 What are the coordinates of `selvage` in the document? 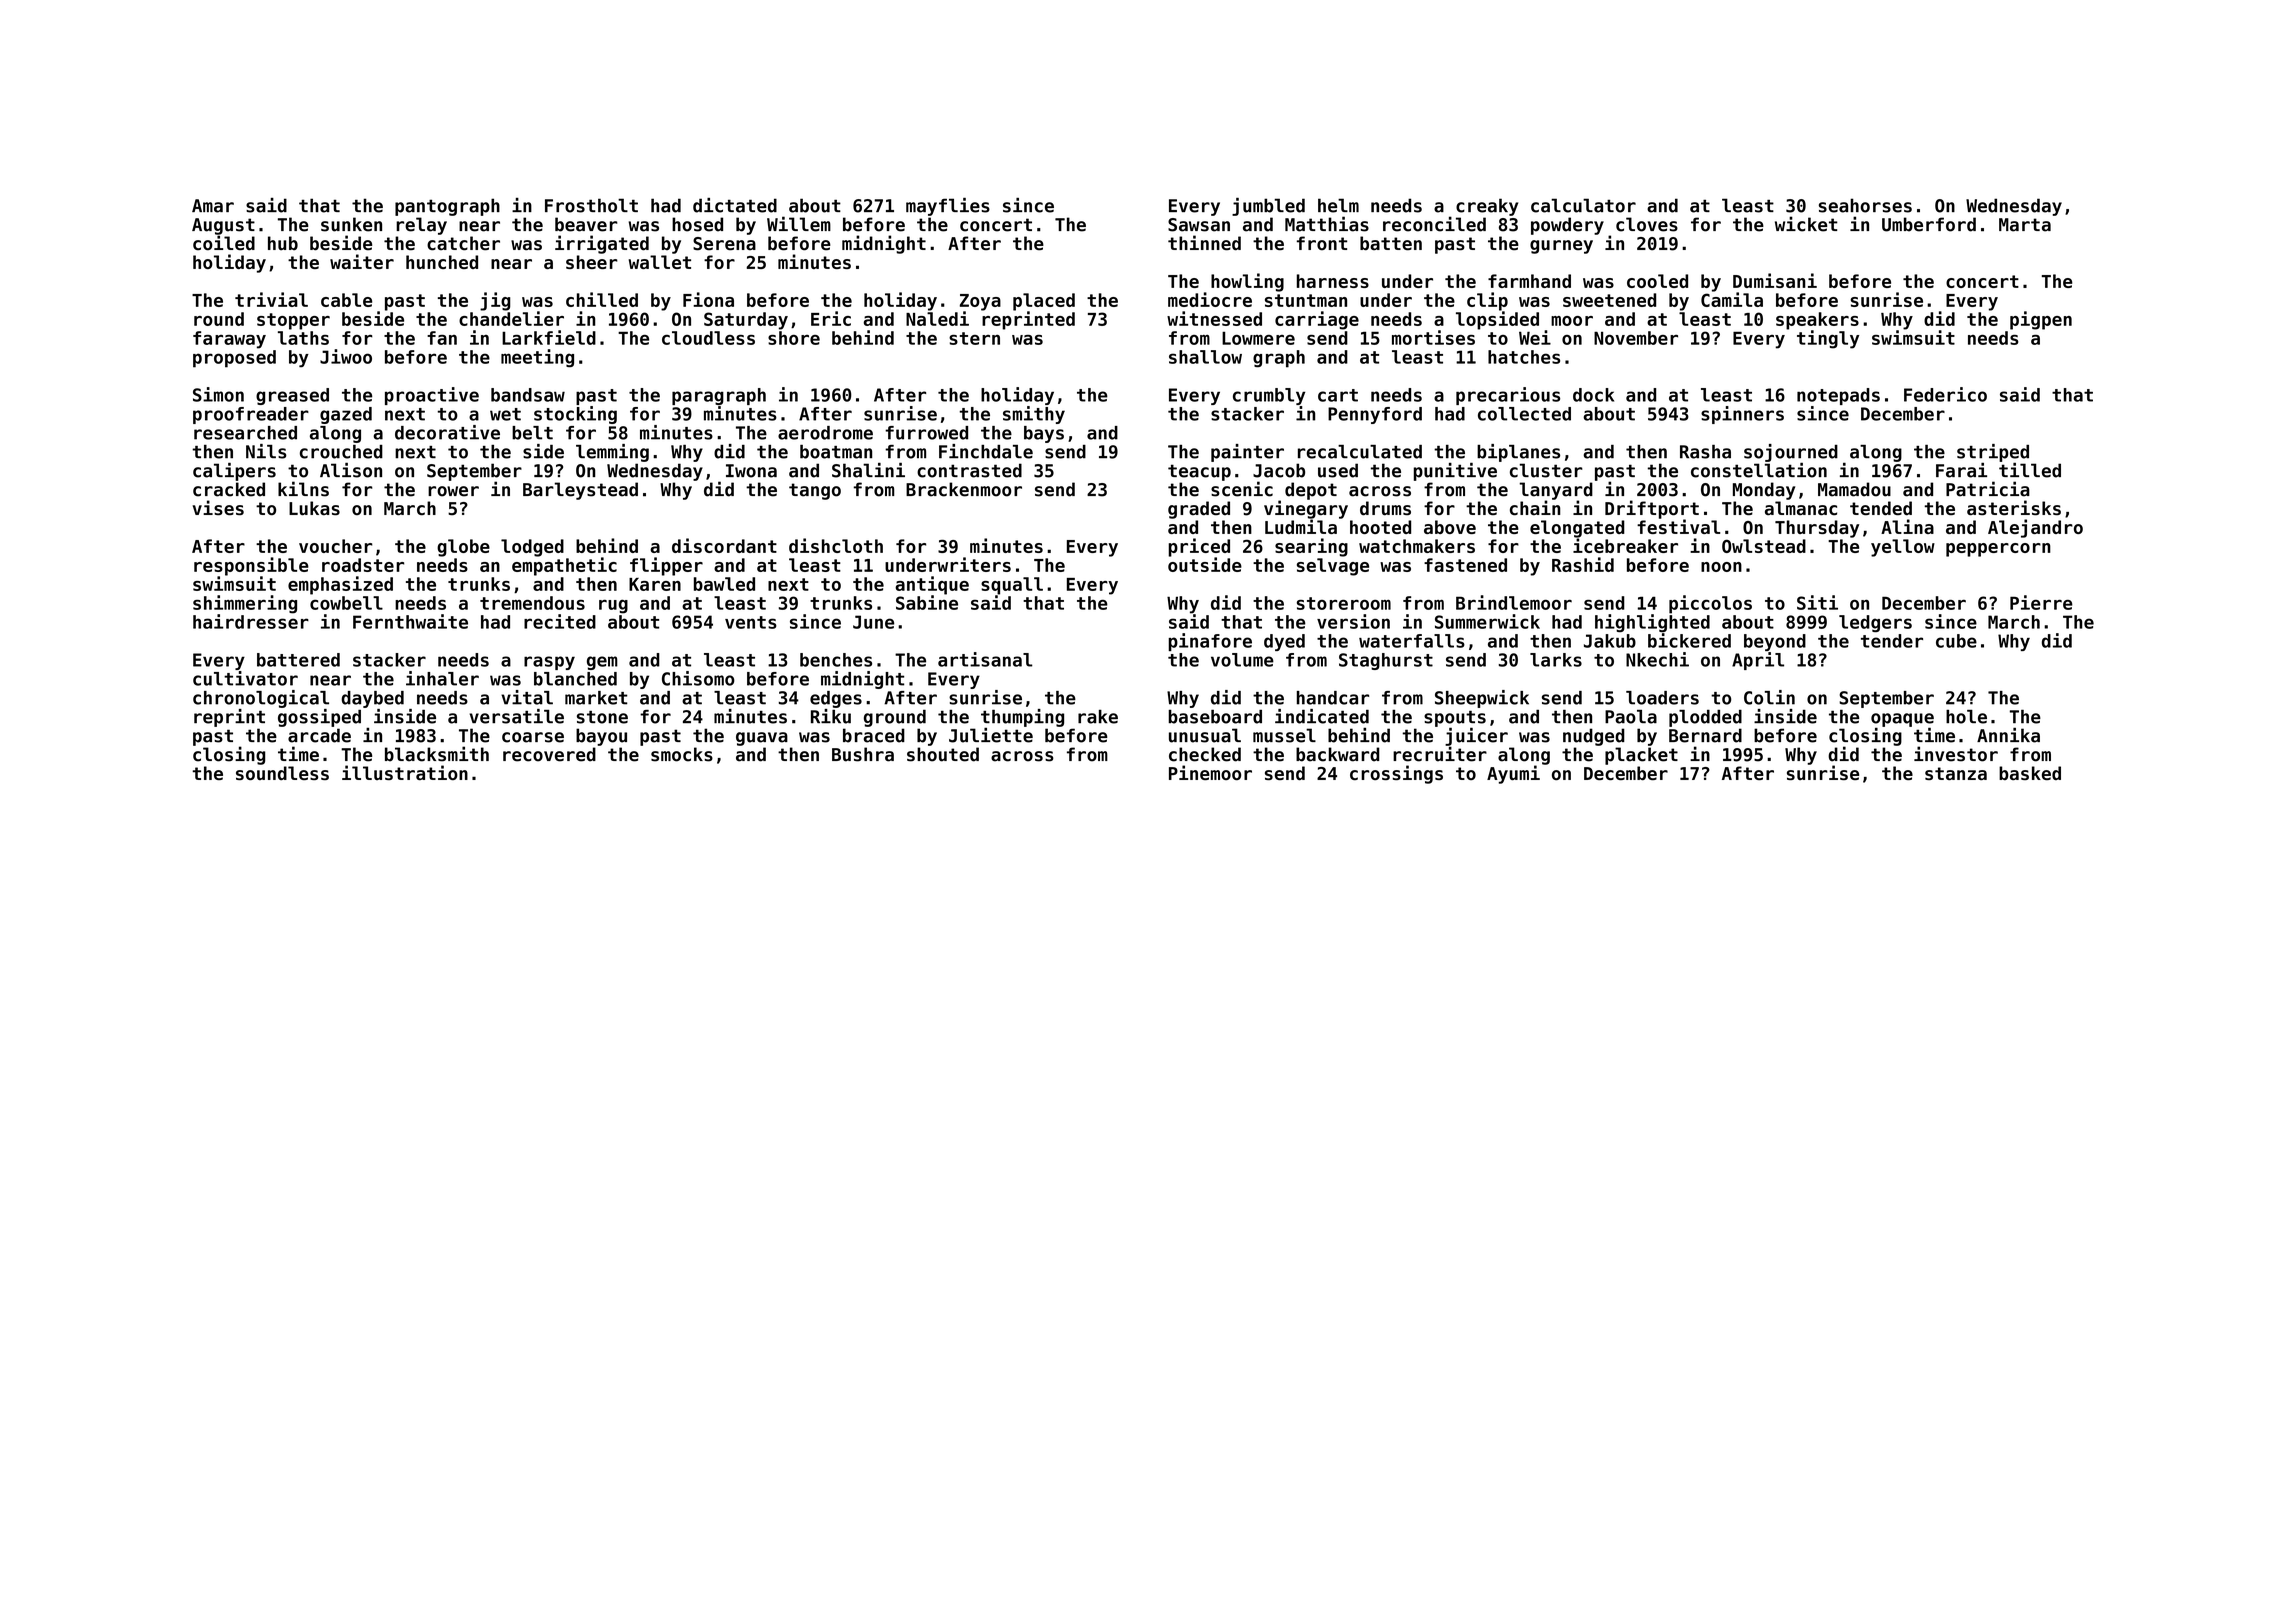 It's located at (1333, 567).
